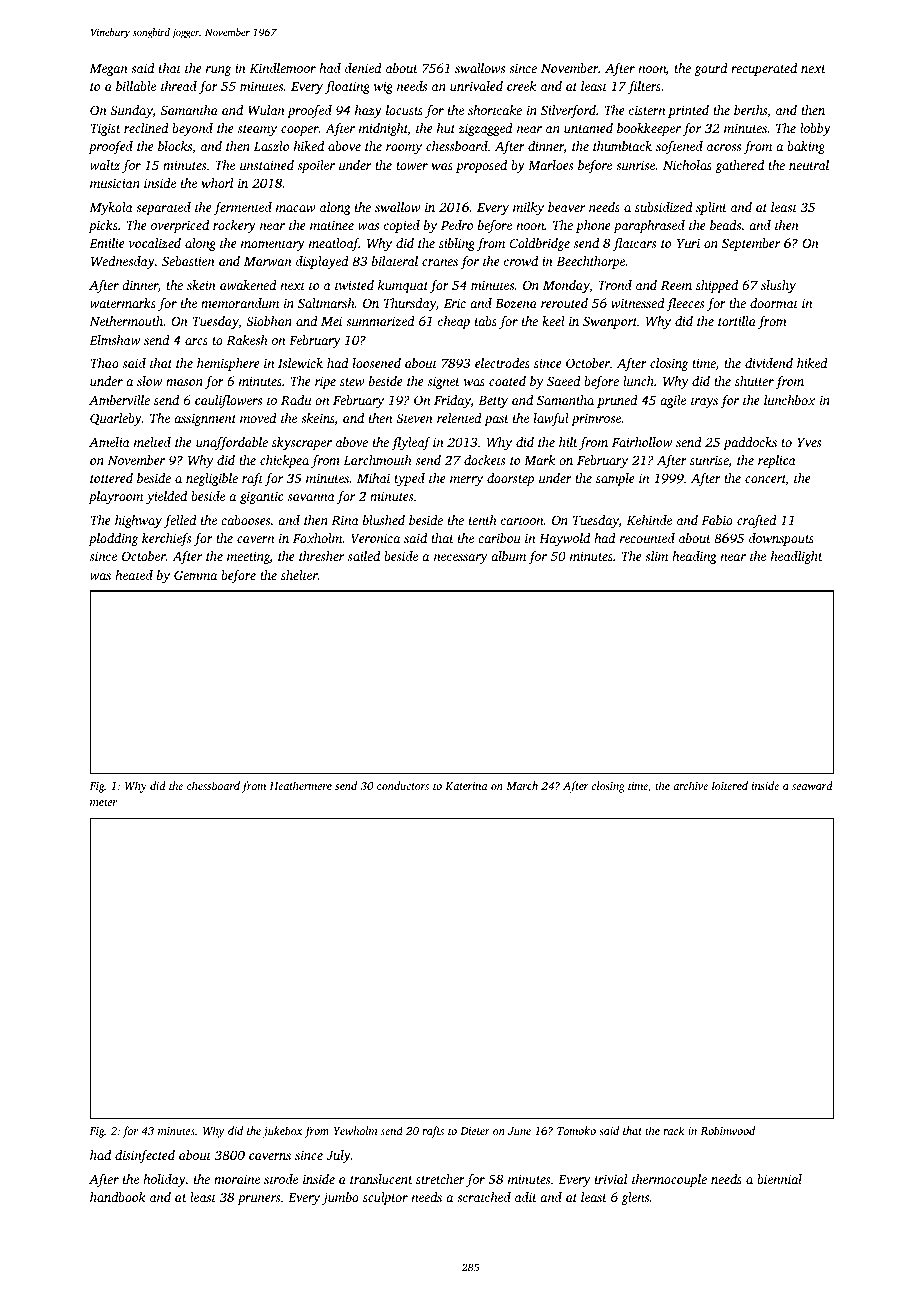 The width and height of the page is (924, 1308). Describe the element at coordinates (522, 521) in the page. I see `cartoon` at that location.
